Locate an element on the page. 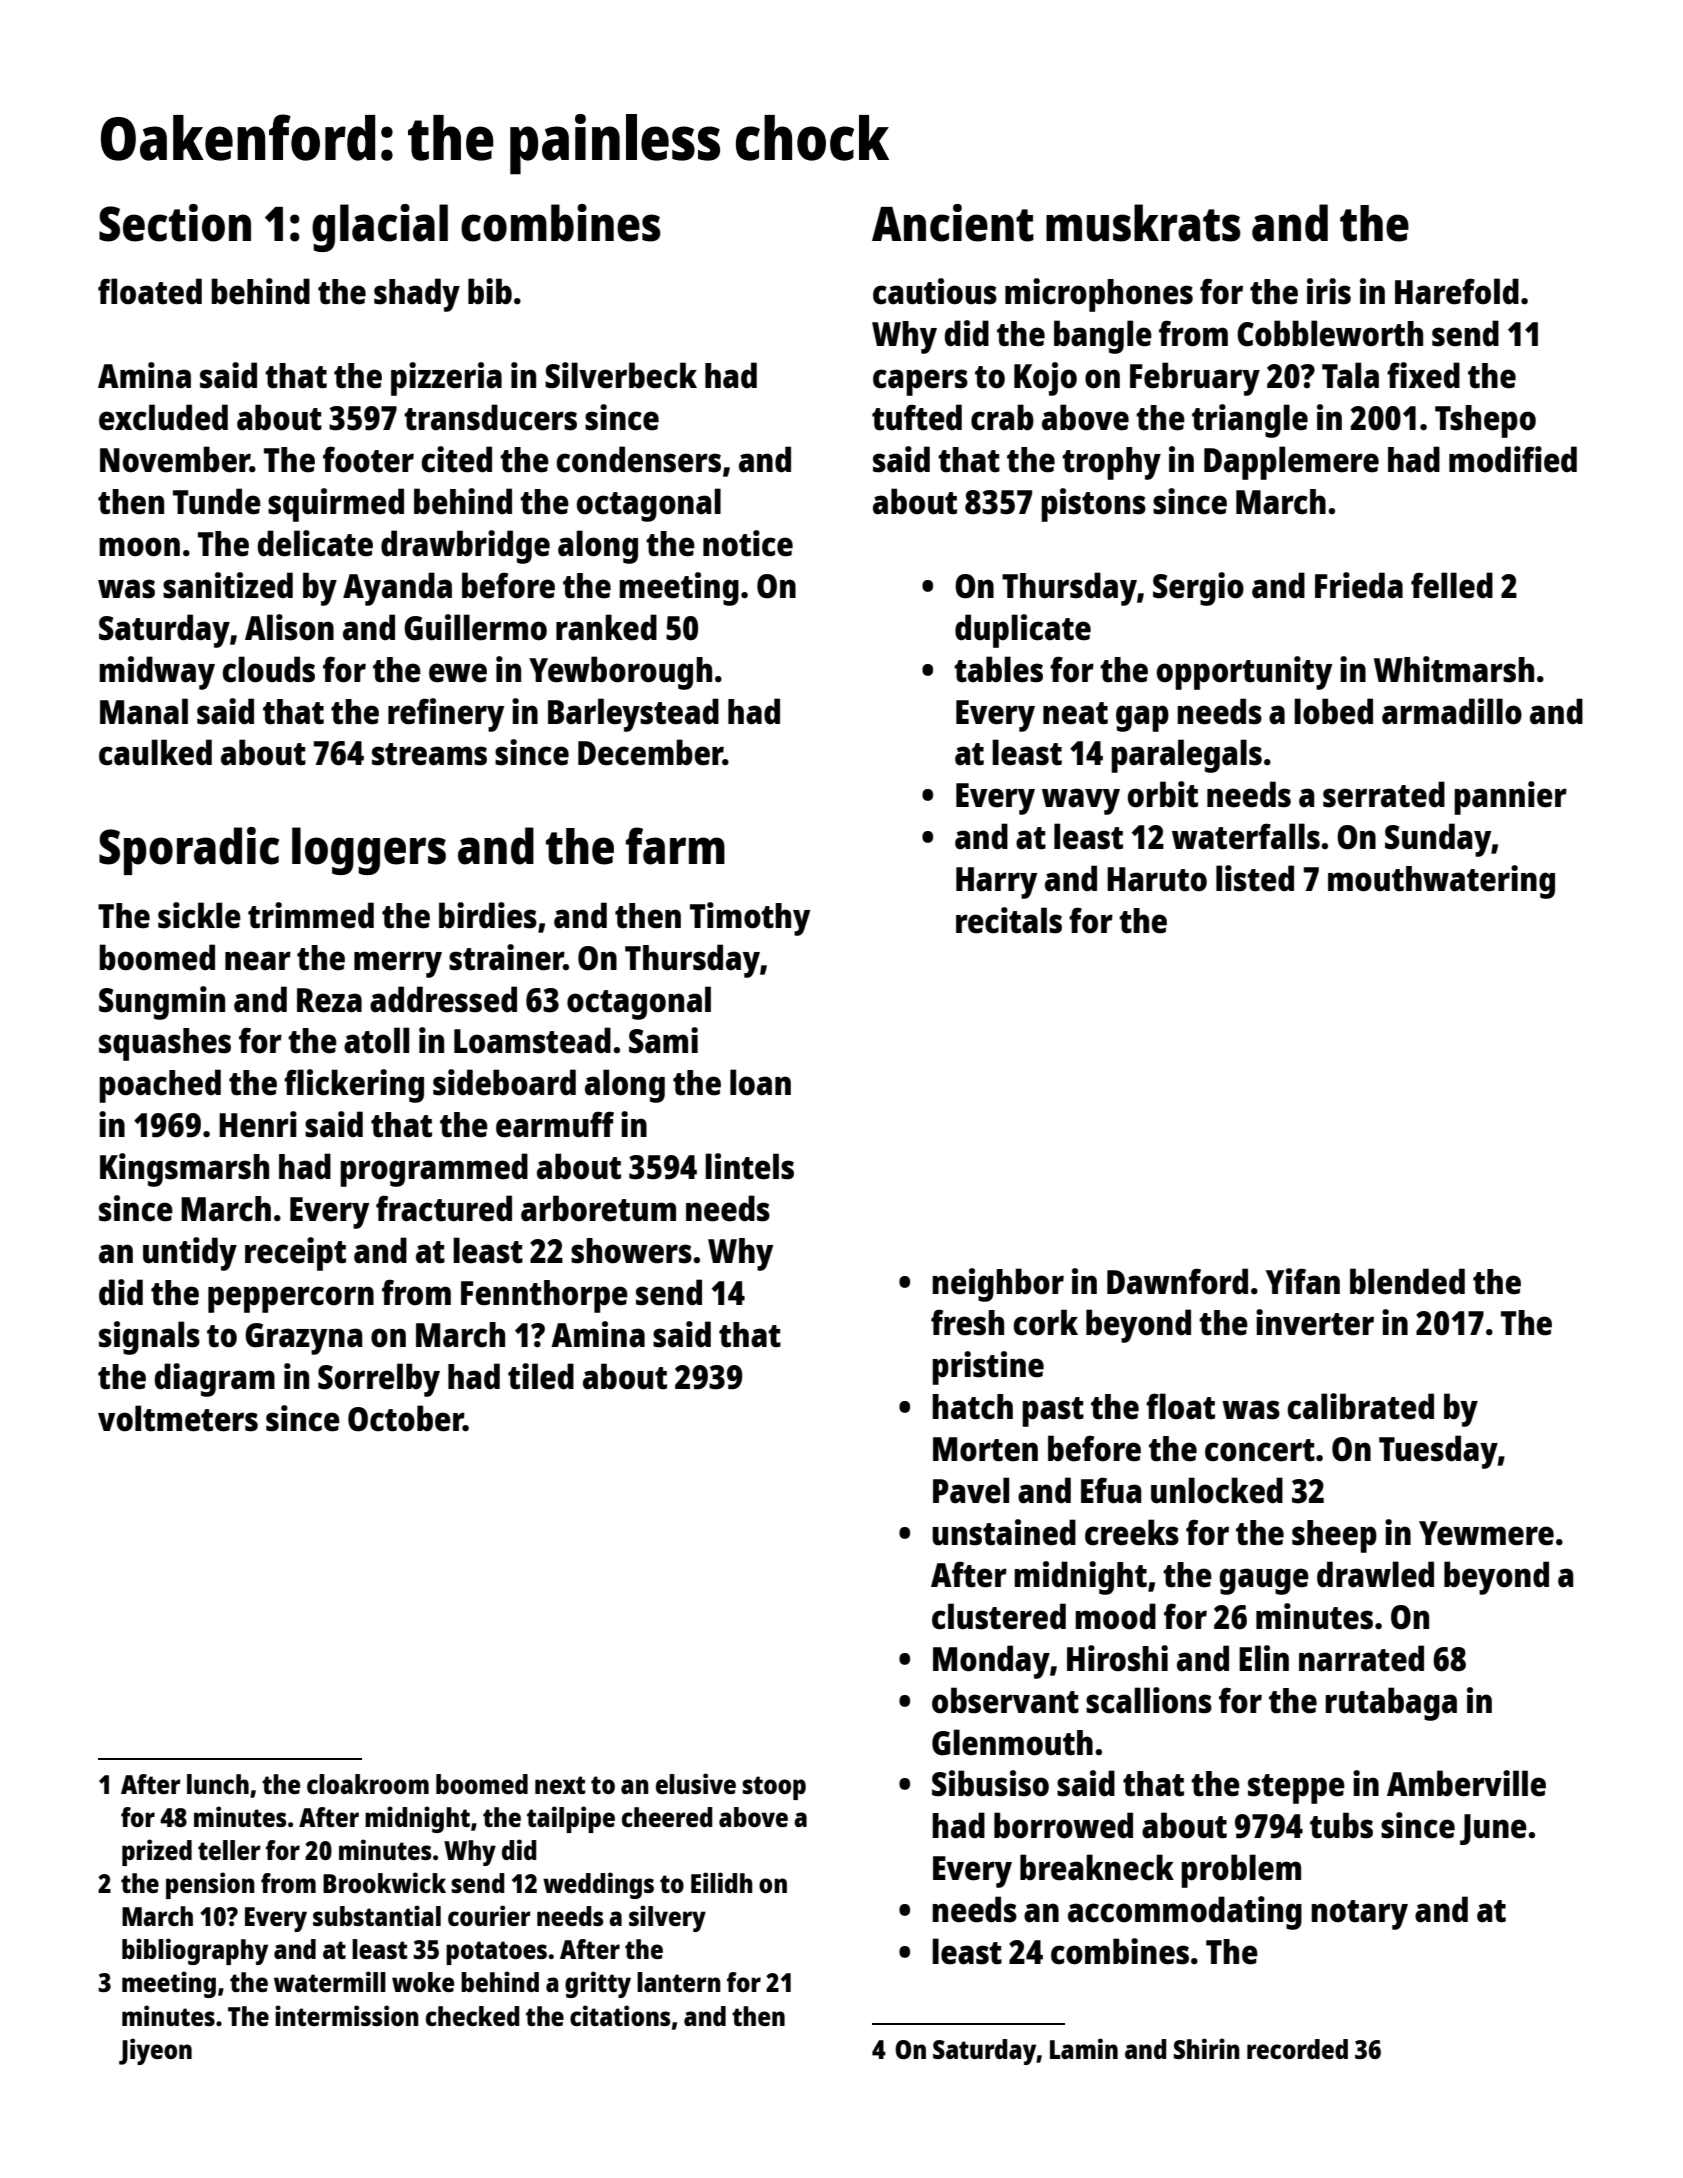  Brookwick is located at coordinates (384, 1882).
